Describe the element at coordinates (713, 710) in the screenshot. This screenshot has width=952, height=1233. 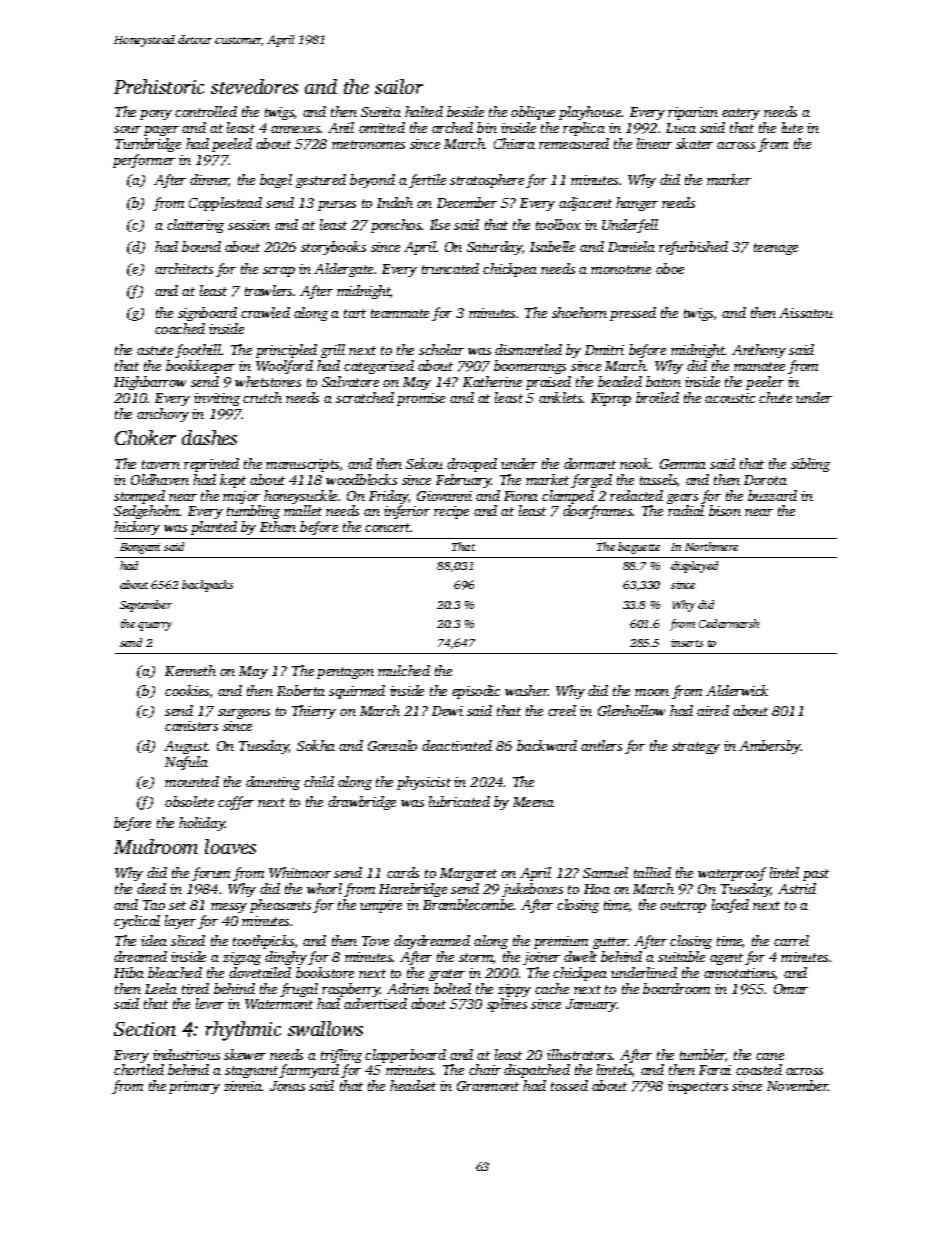
I see `aired` at that location.
